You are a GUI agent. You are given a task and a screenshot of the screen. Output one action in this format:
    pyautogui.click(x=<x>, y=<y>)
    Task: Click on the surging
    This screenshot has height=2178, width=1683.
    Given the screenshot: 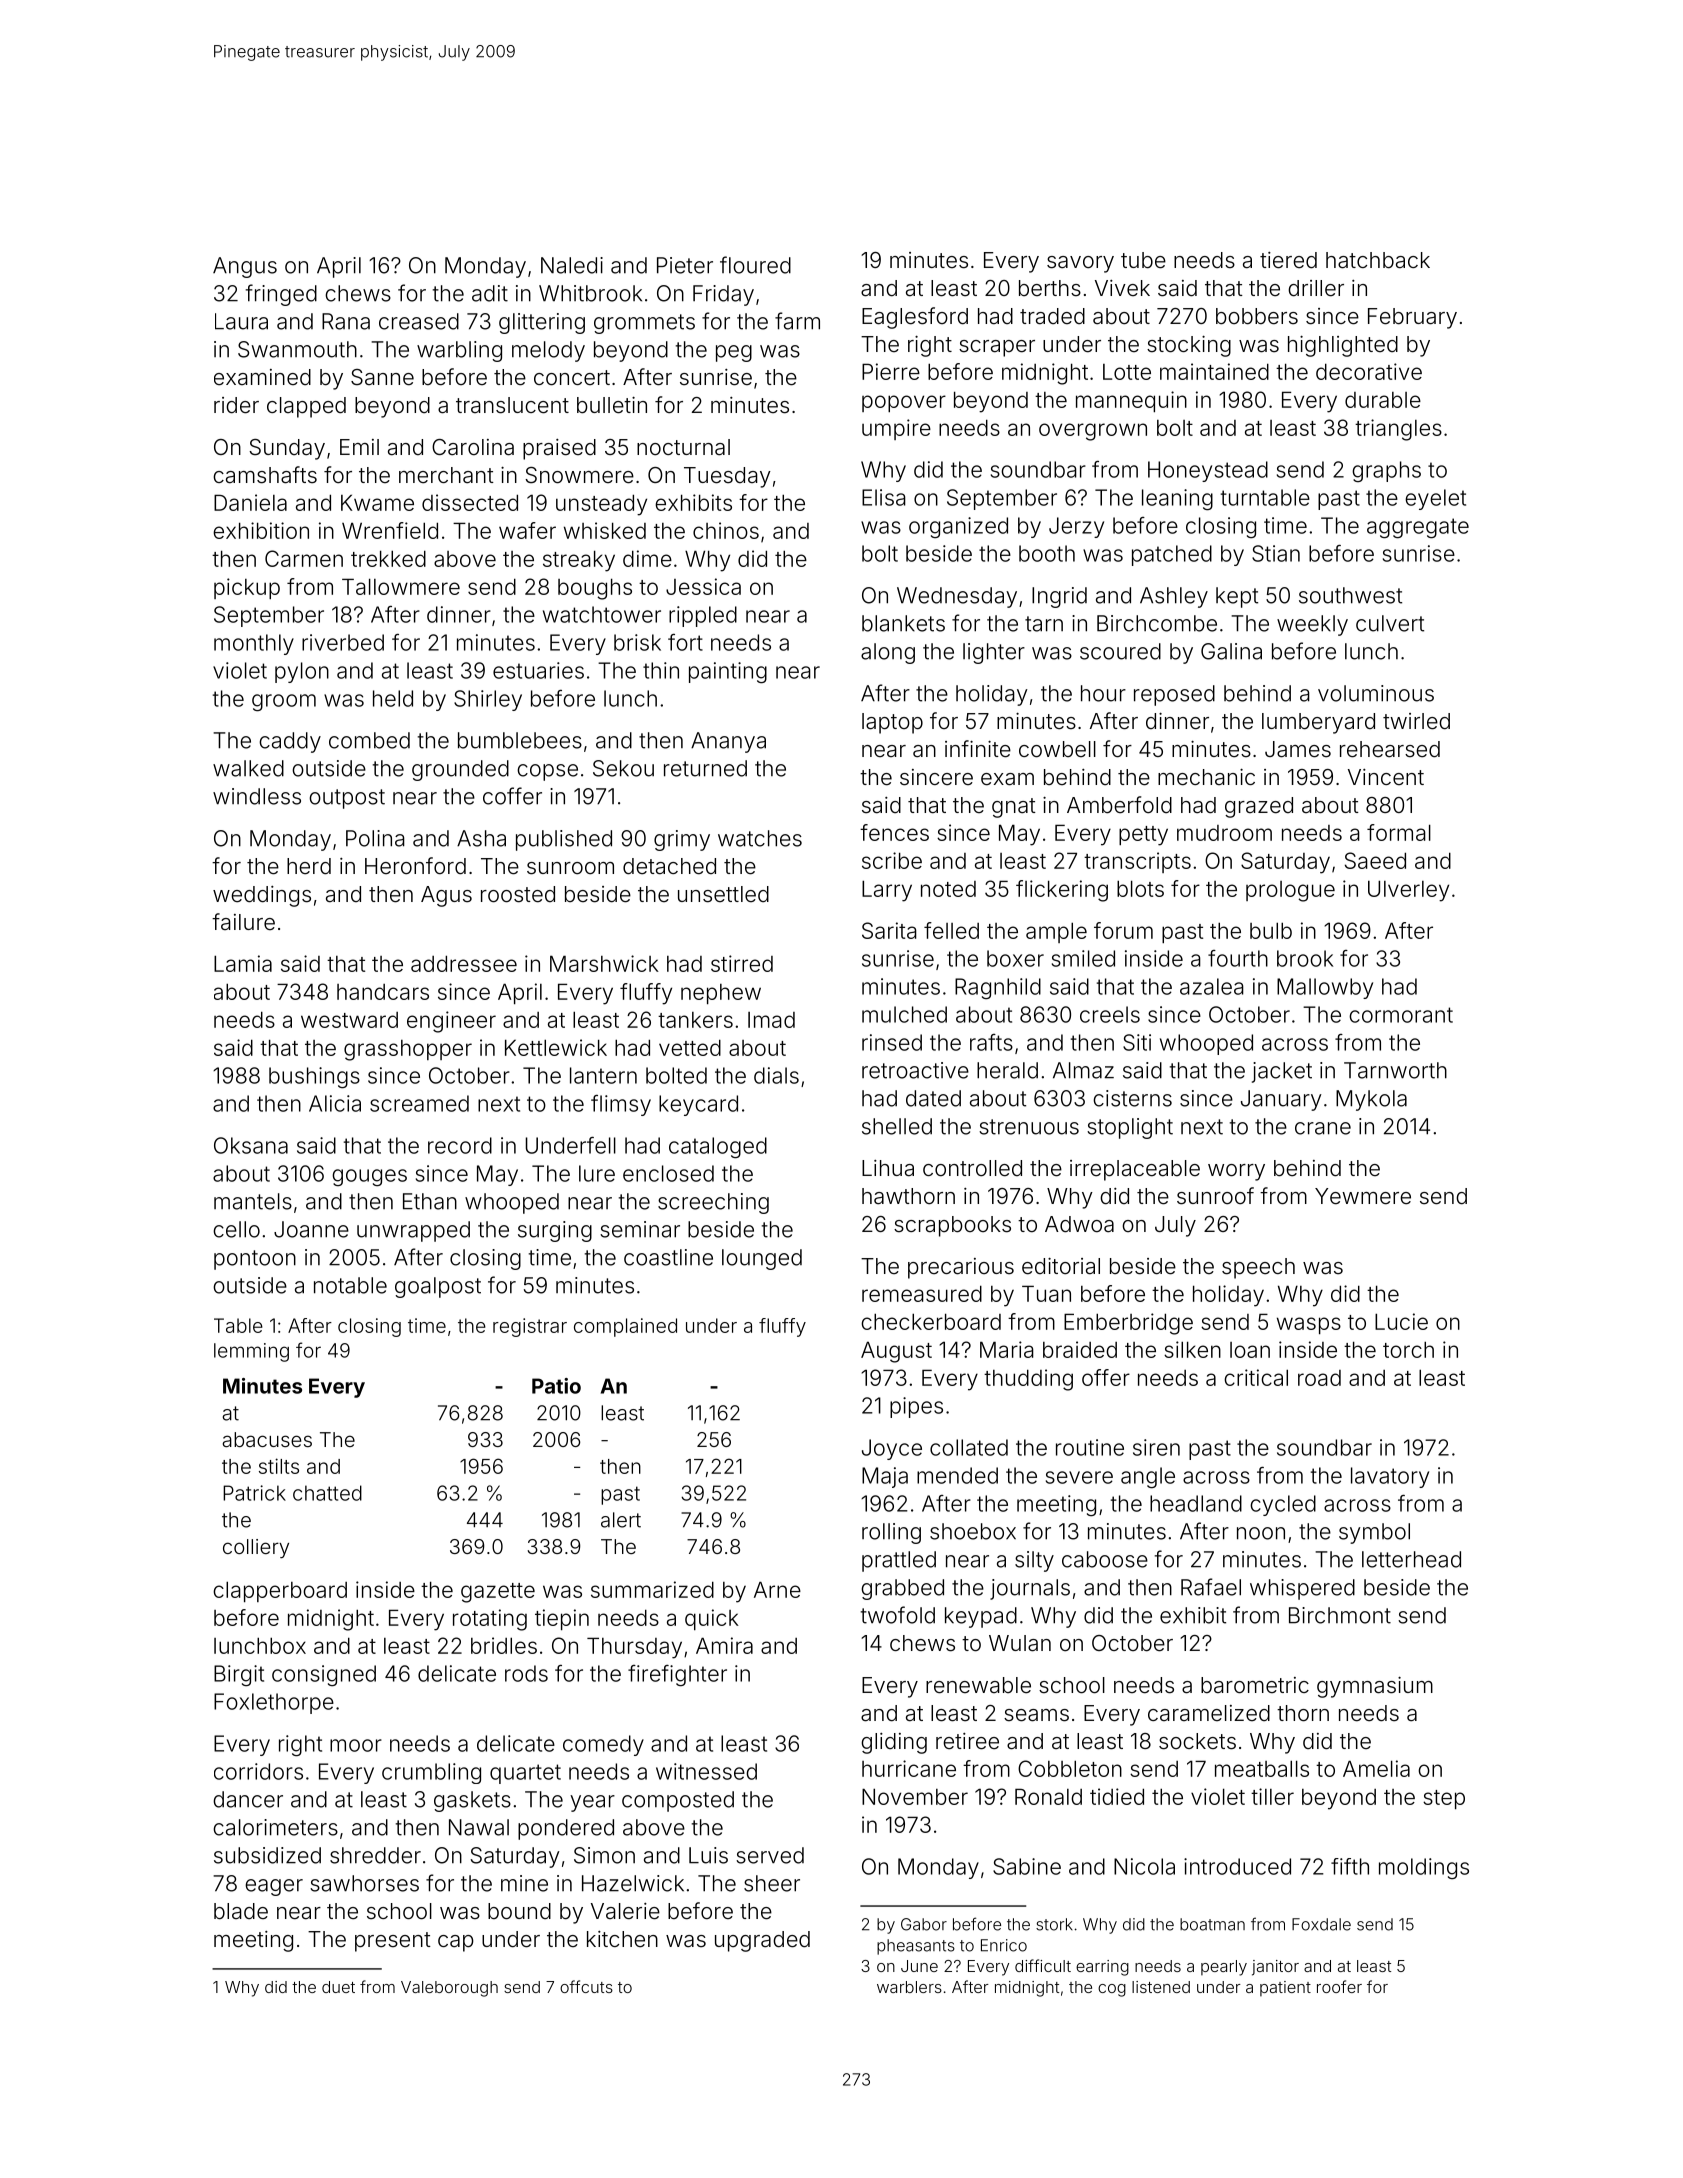 What is the action you would take?
    pyautogui.click(x=555, y=1231)
